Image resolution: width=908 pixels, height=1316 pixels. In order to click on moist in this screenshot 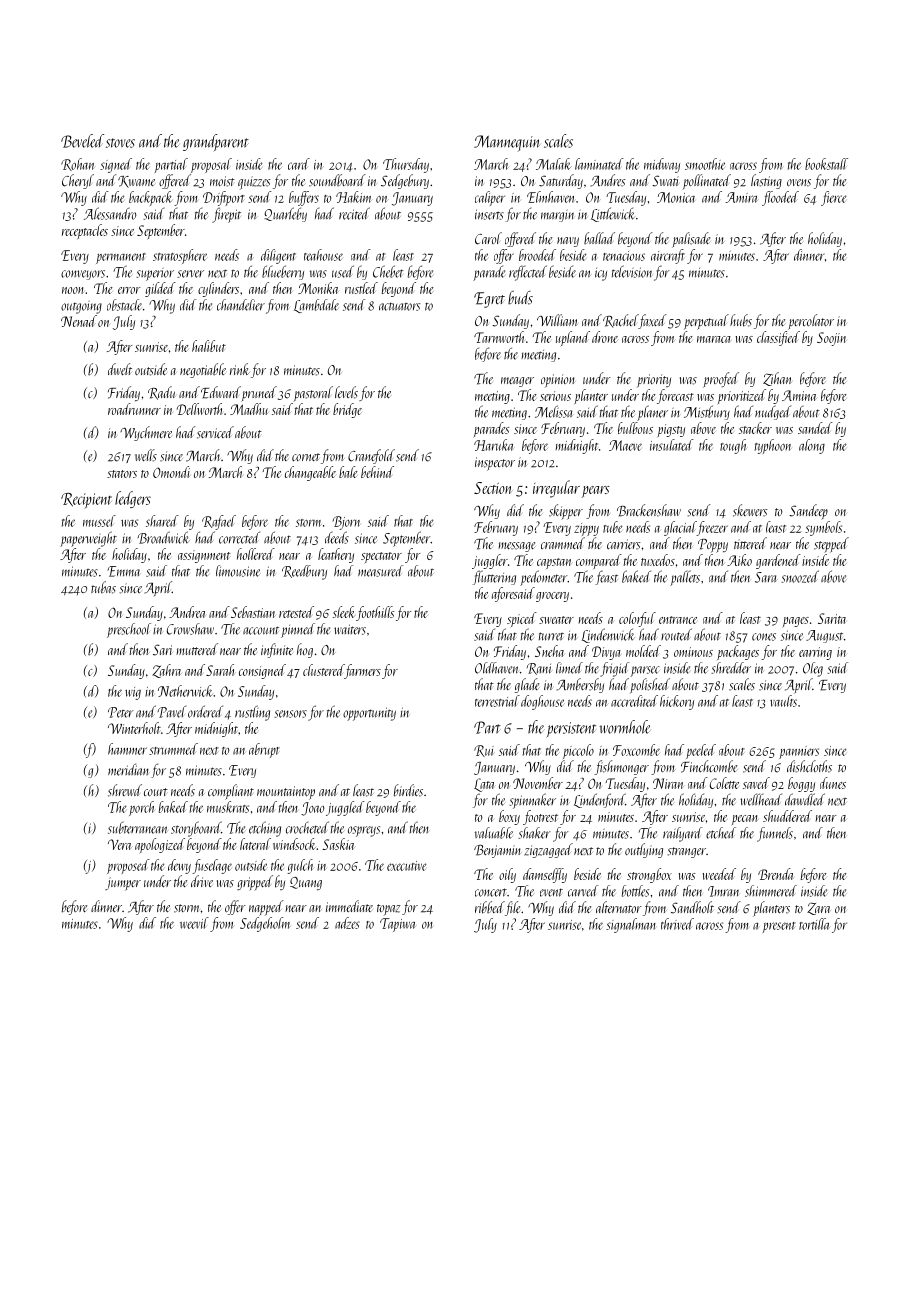, I will do `click(222, 181)`.
